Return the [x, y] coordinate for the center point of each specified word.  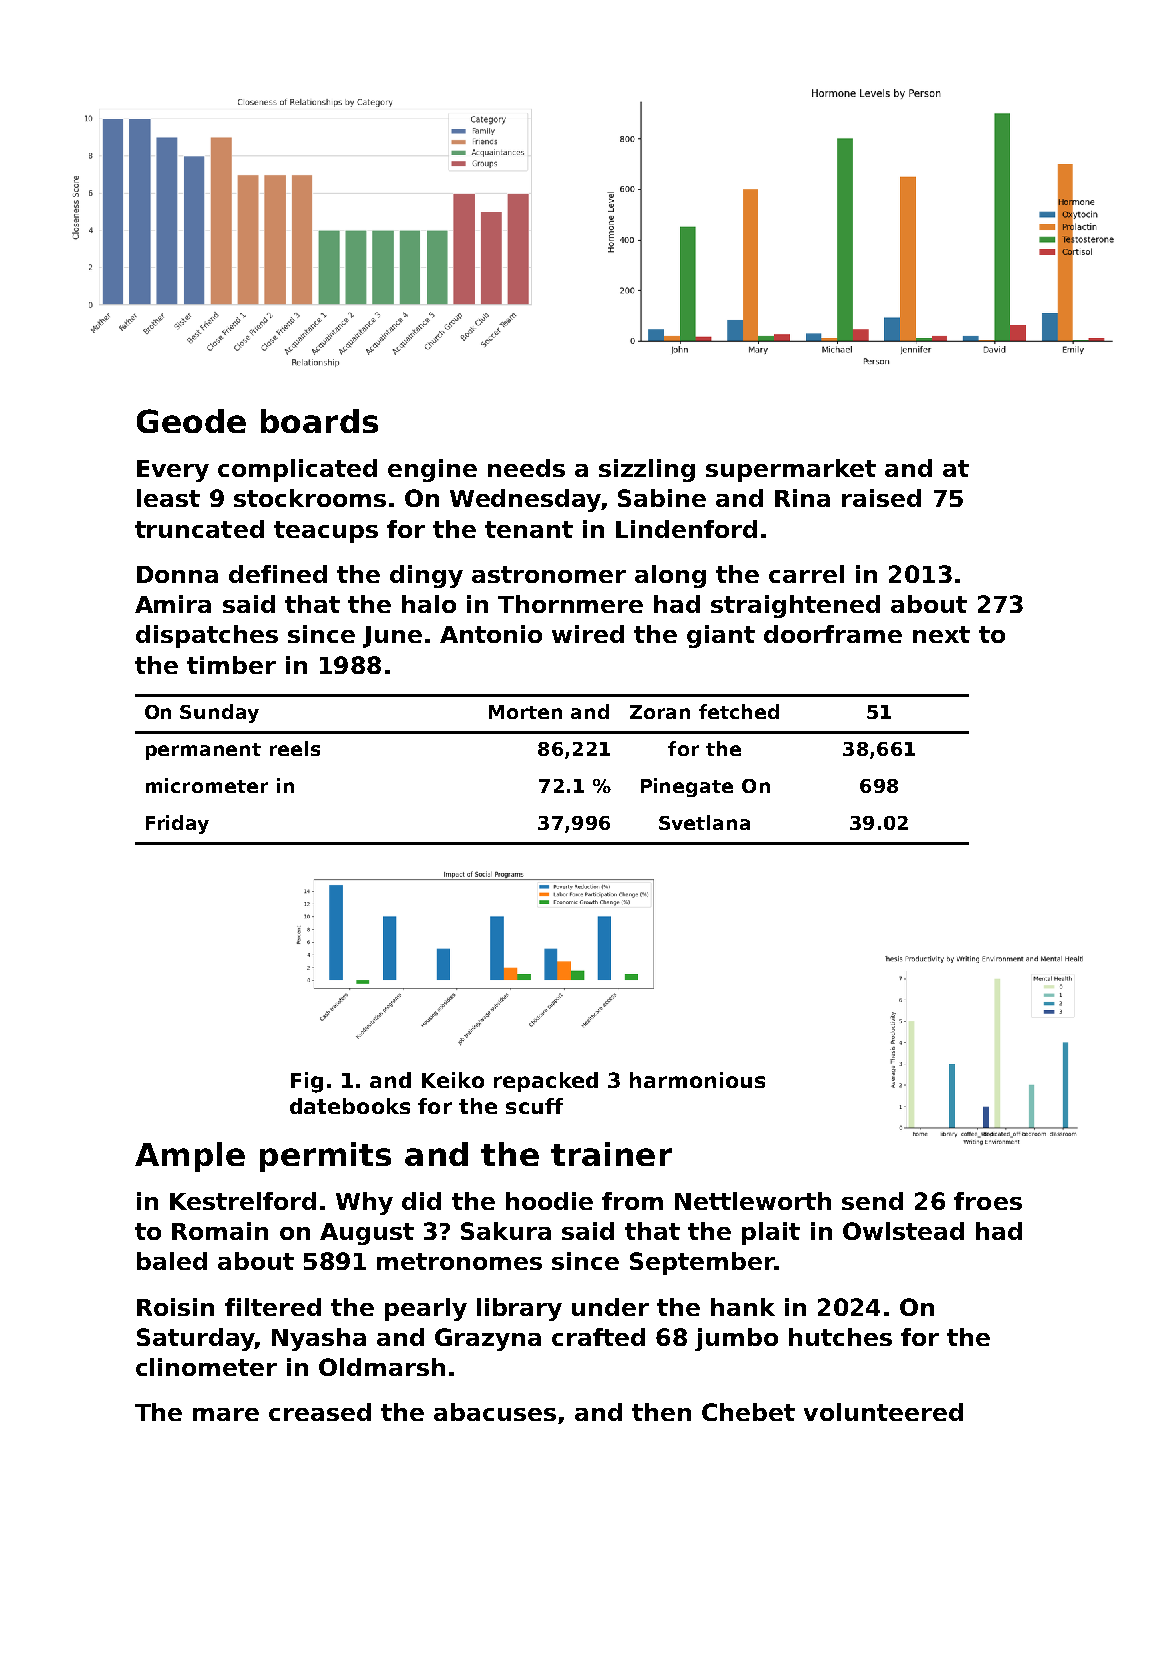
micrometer [207, 785]
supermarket [791, 470]
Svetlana [704, 822]
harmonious [697, 1080]
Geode [191, 421]
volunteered [883, 1412]
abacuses [495, 1412]
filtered [273, 1307]
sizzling [647, 470]
